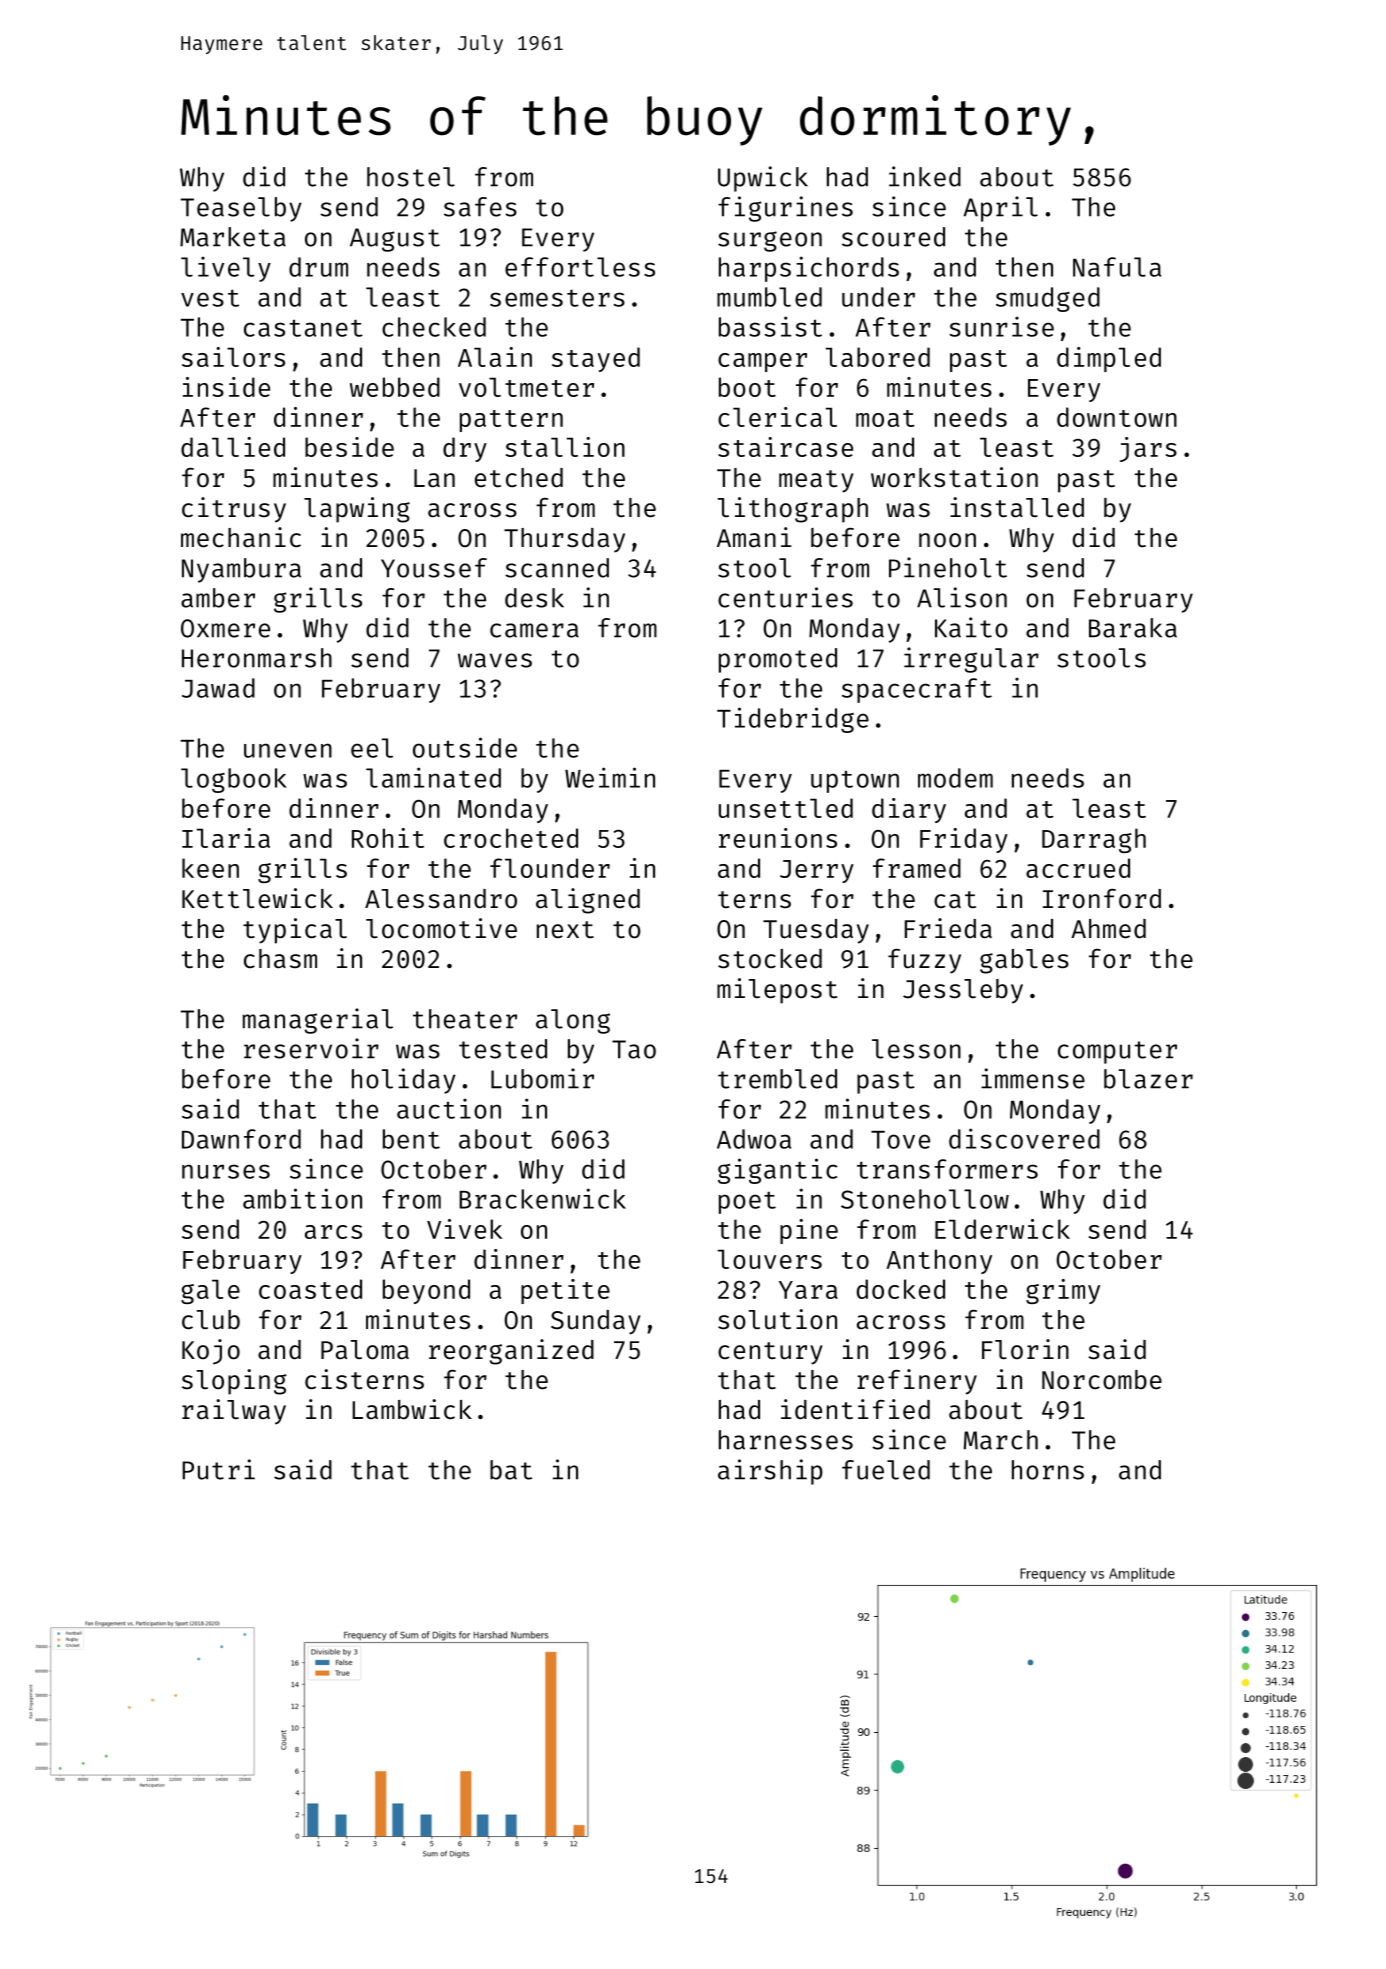 This screenshot has width=1386, height=1969. Describe the element at coordinates (218, 1469) in the screenshot. I see `Putri` at that location.
